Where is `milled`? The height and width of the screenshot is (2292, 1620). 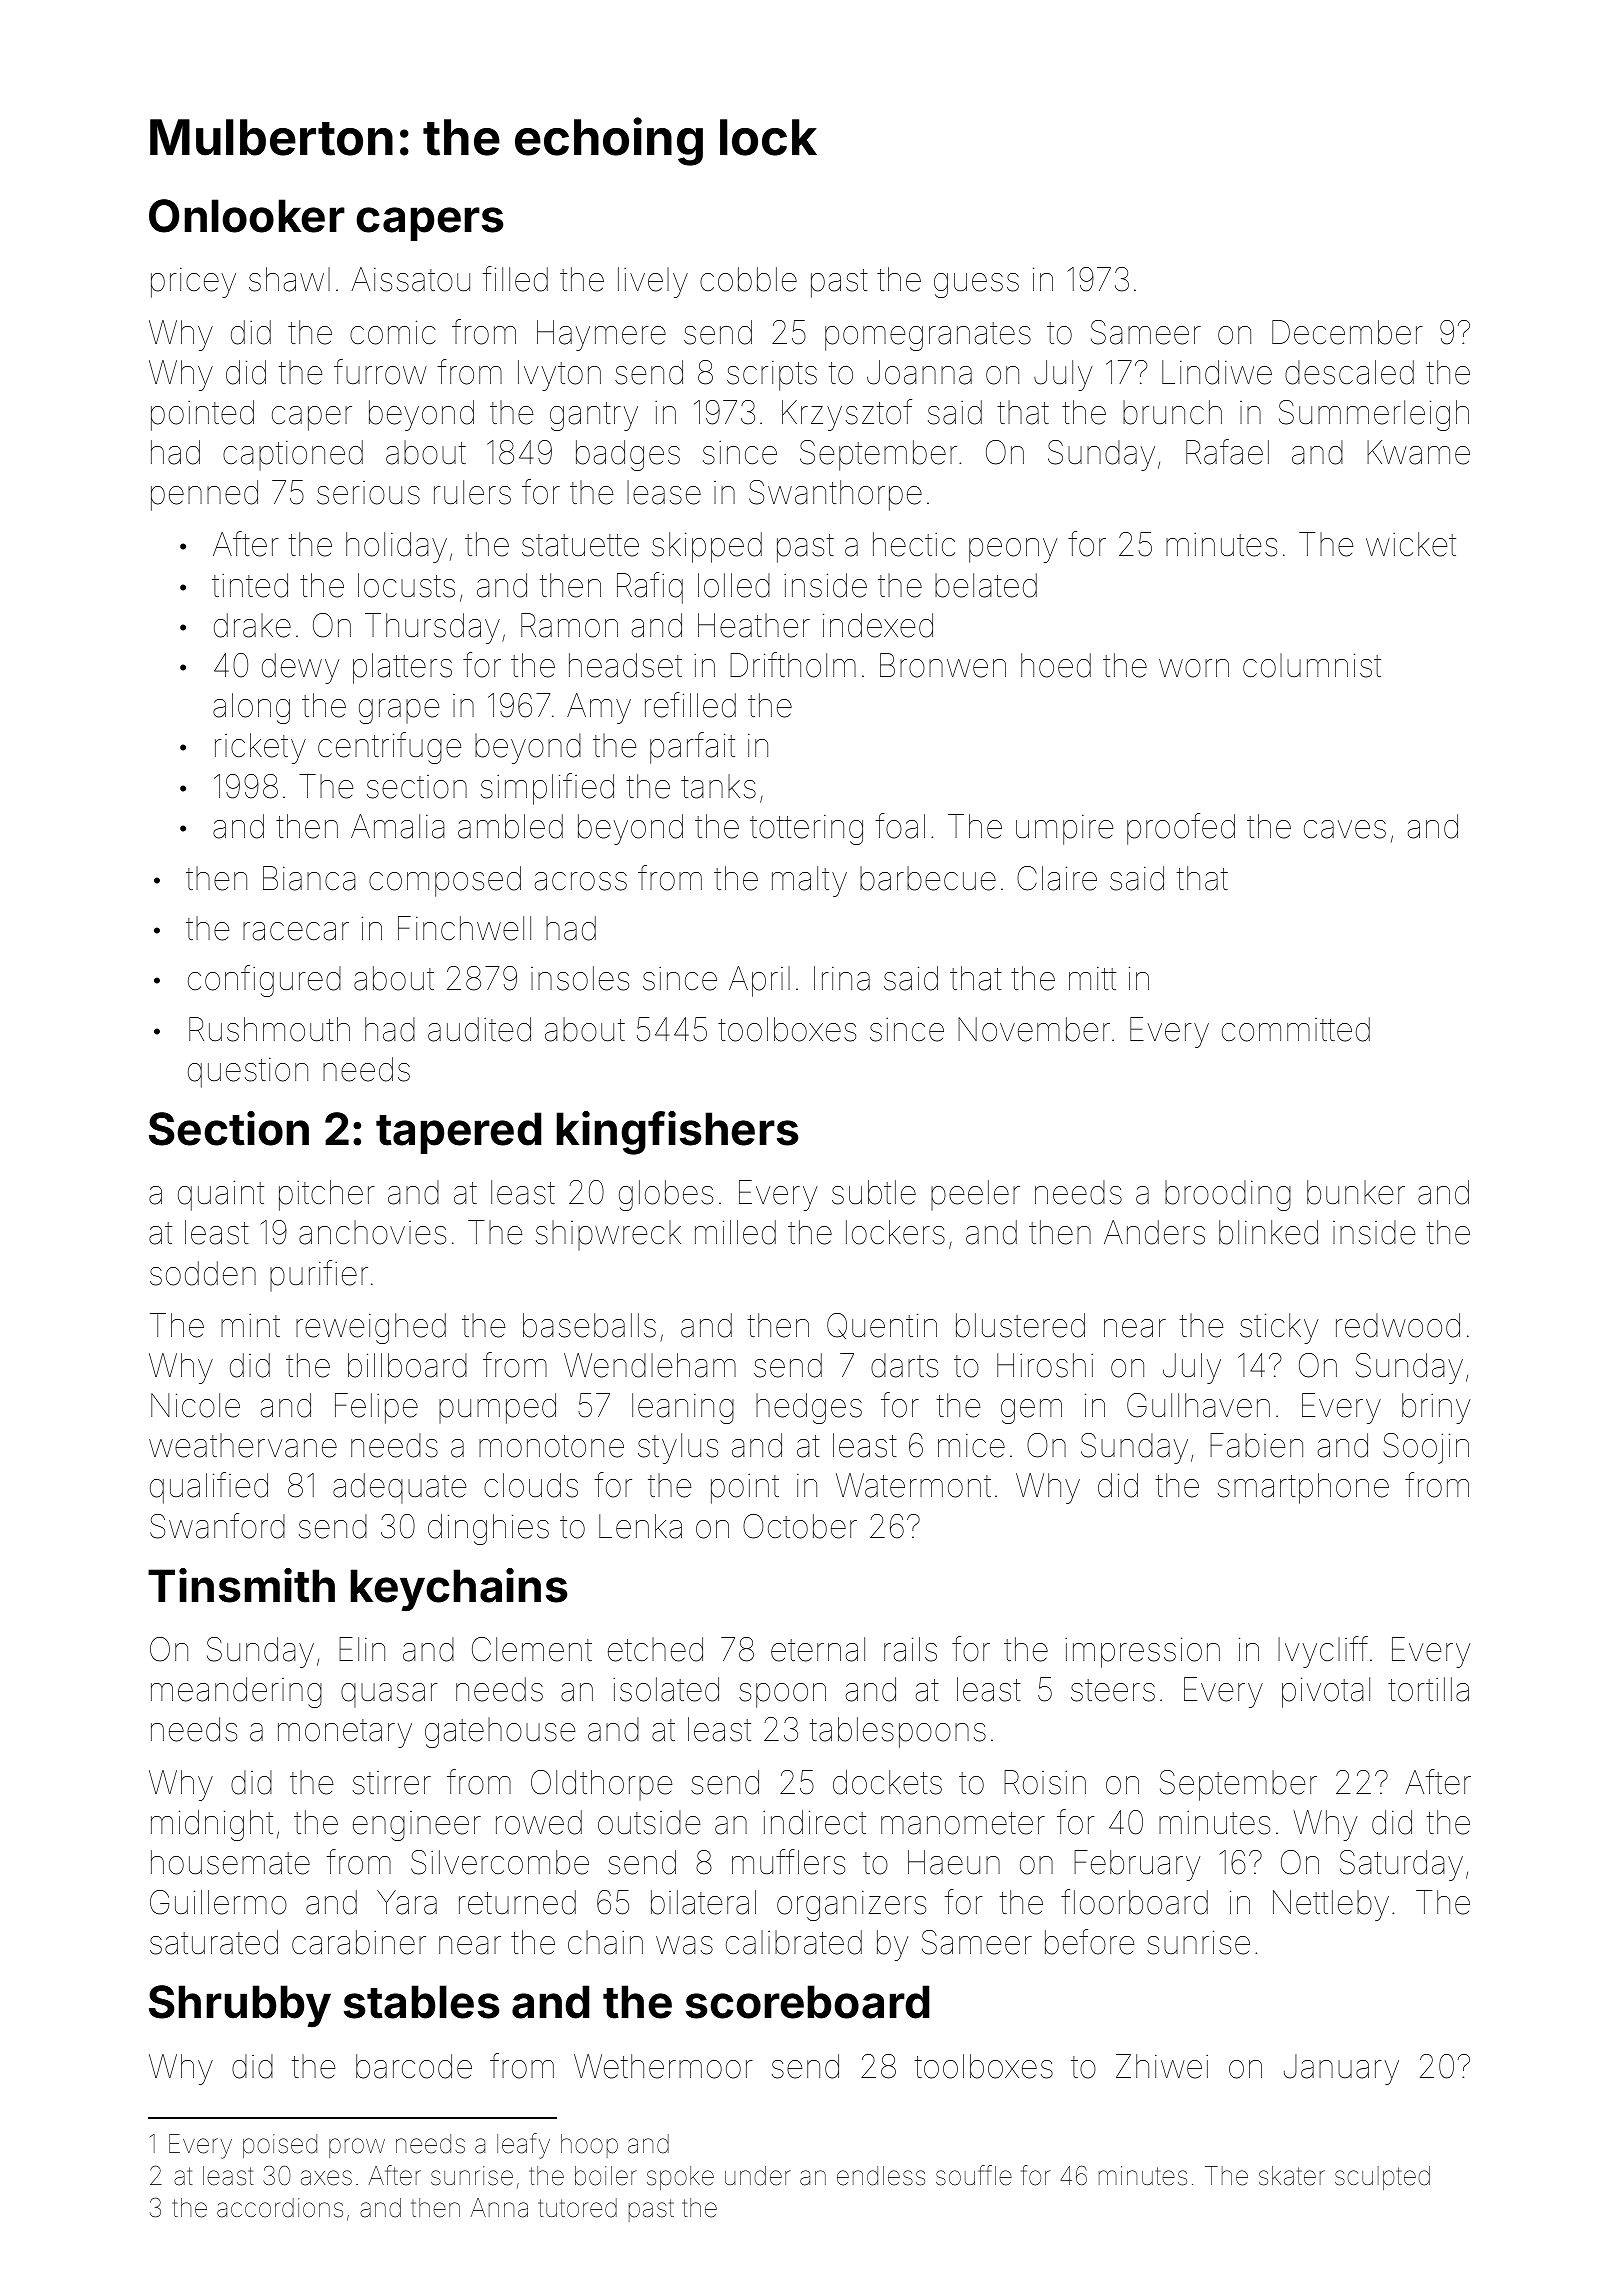 milled is located at coordinates (735, 1232).
